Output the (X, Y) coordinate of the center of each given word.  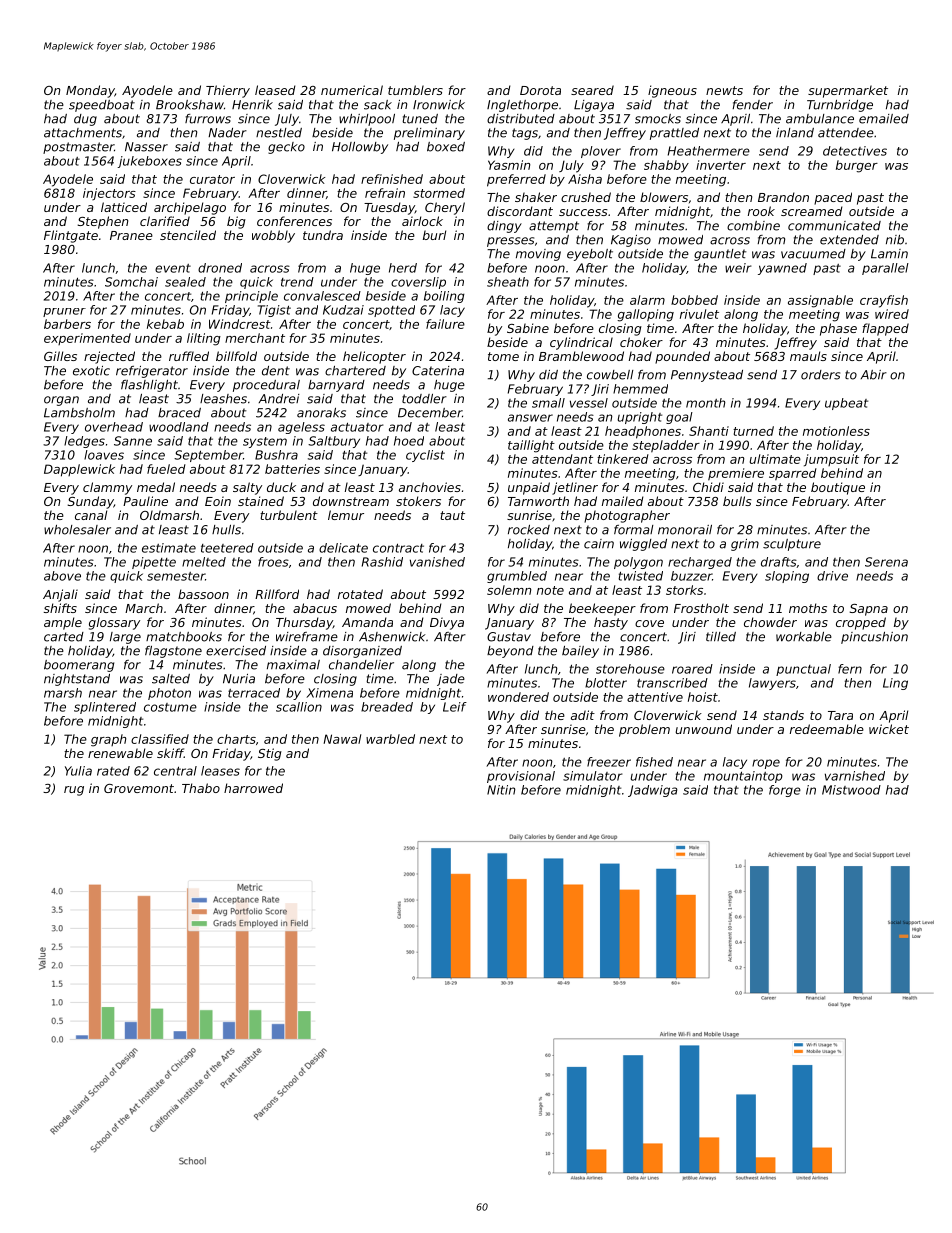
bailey (580, 652)
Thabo (201, 788)
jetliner (575, 488)
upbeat (846, 404)
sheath (508, 282)
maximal (293, 665)
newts (724, 90)
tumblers (415, 90)
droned (220, 268)
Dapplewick (79, 470)
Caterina (438, 371)
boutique (838, 488)
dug (85, 120)
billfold (236, 356)
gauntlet (720, 255)
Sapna (869, 610)
